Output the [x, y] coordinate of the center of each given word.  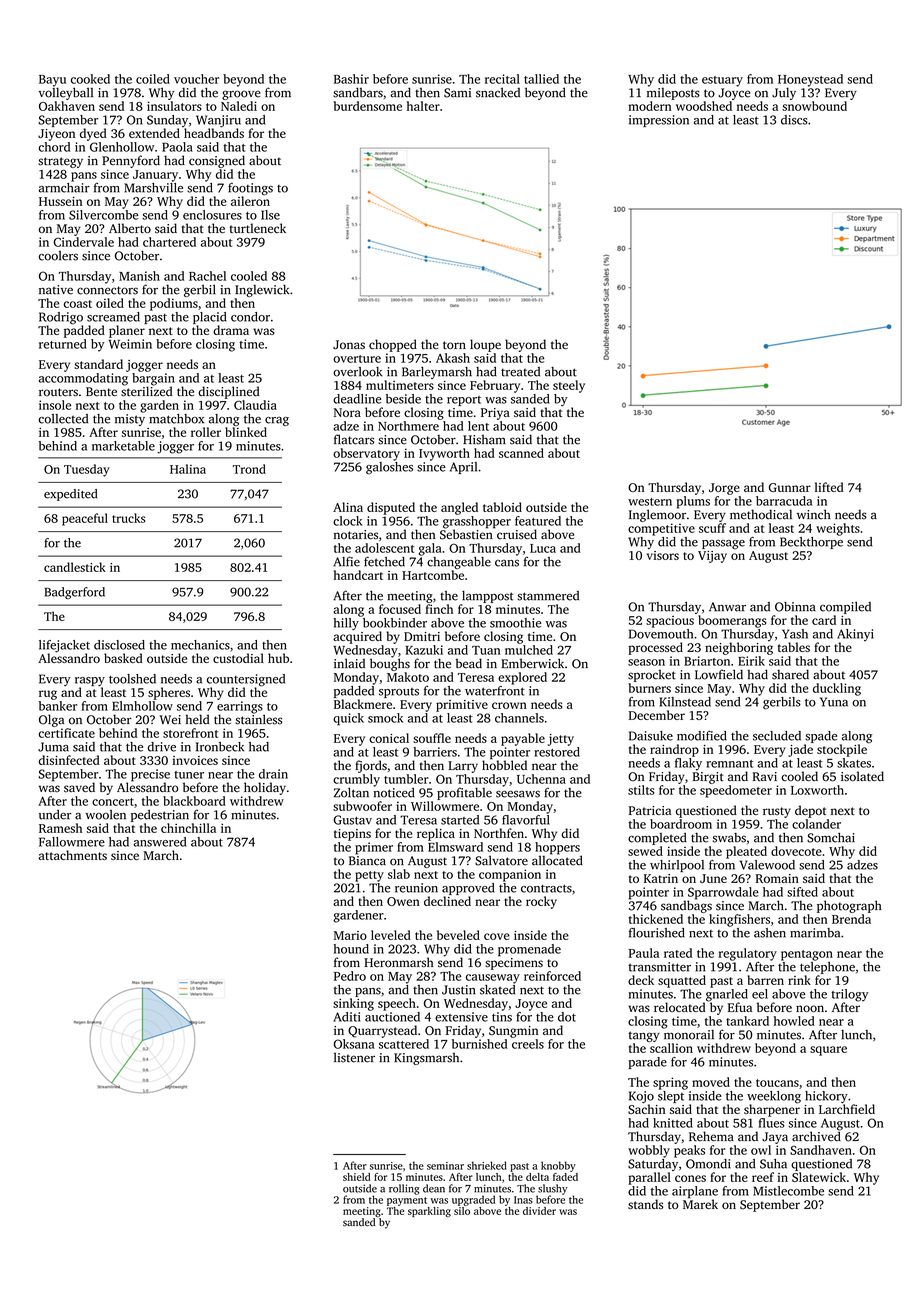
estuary [722, 81]
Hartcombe [433, 575]
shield [357, 1177]
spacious [670, 622]
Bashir [351, 79]
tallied [541, 79]
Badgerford [74, 593]
